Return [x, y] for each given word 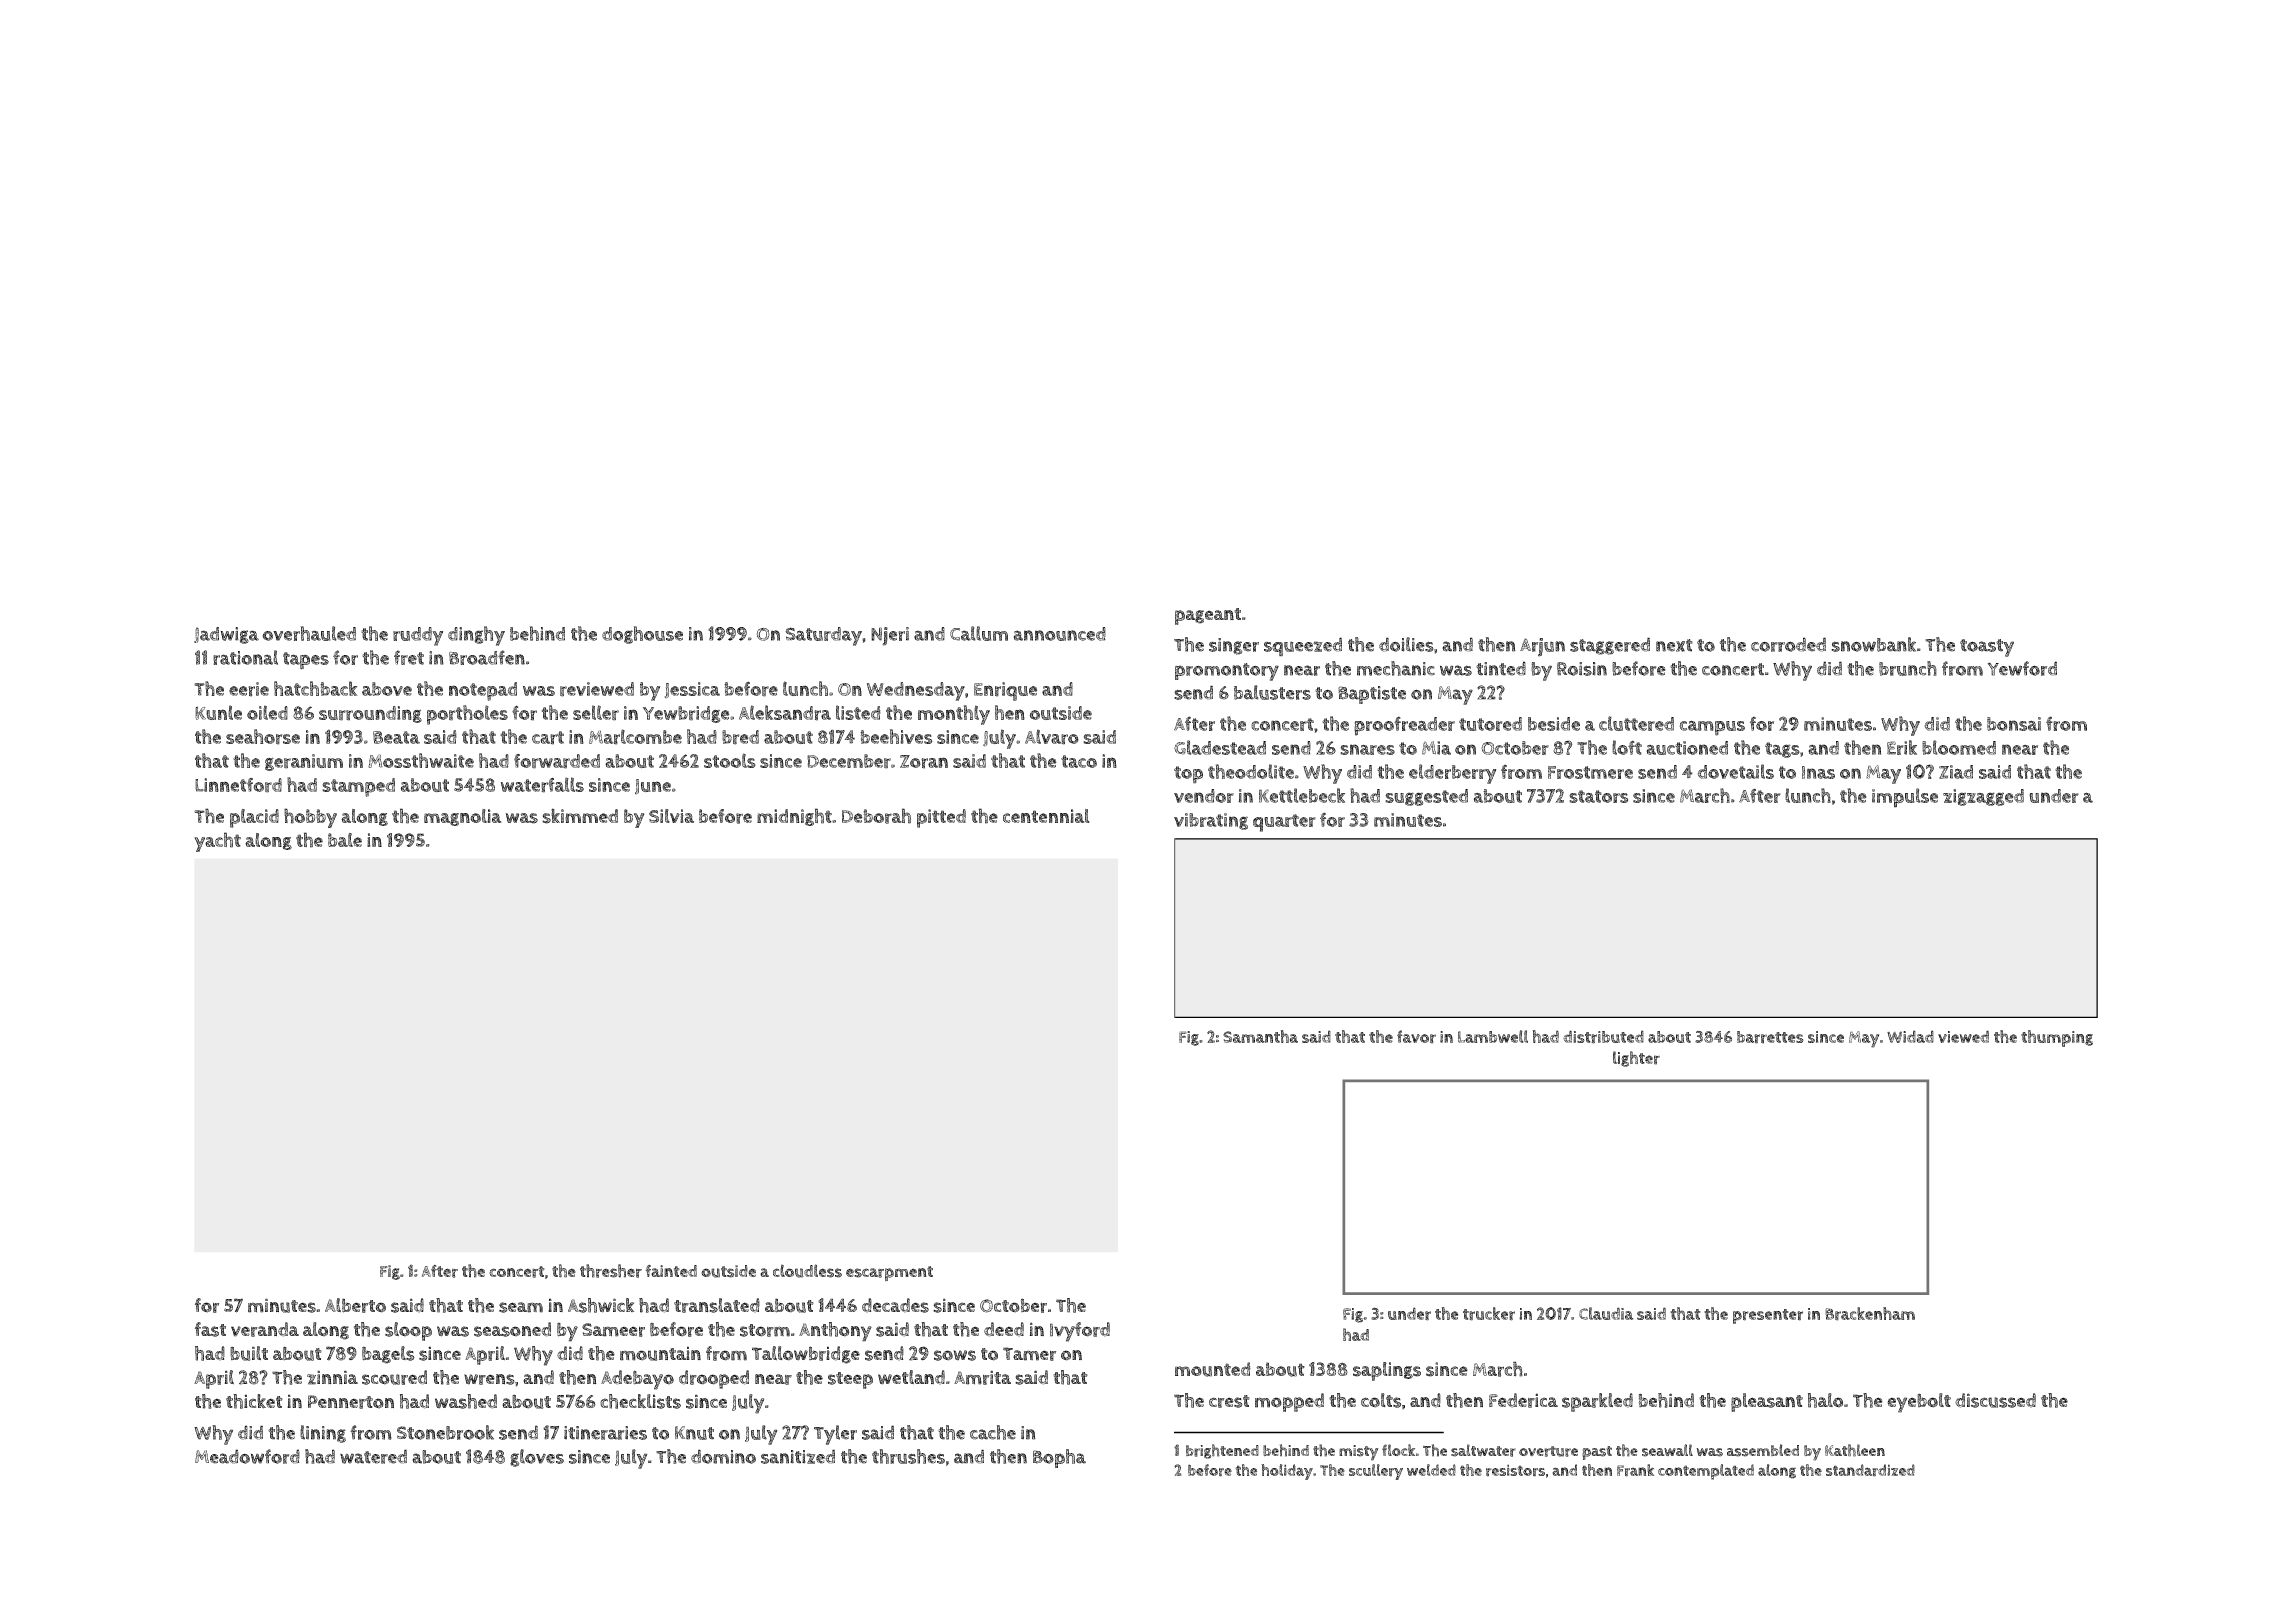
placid [254, 818]
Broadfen [487, 657]
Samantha [1260, 1036]
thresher [611, 1271]
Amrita [982, 1377]
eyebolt [1919, 1403]
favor [1416, 1037]
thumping [2057, 1038]
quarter [1284, 823]
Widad [1910, 1036]
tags [1782, 750]
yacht [217, 842]
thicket [254, 1401]
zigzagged [1983, 797]
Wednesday [916, 691]
